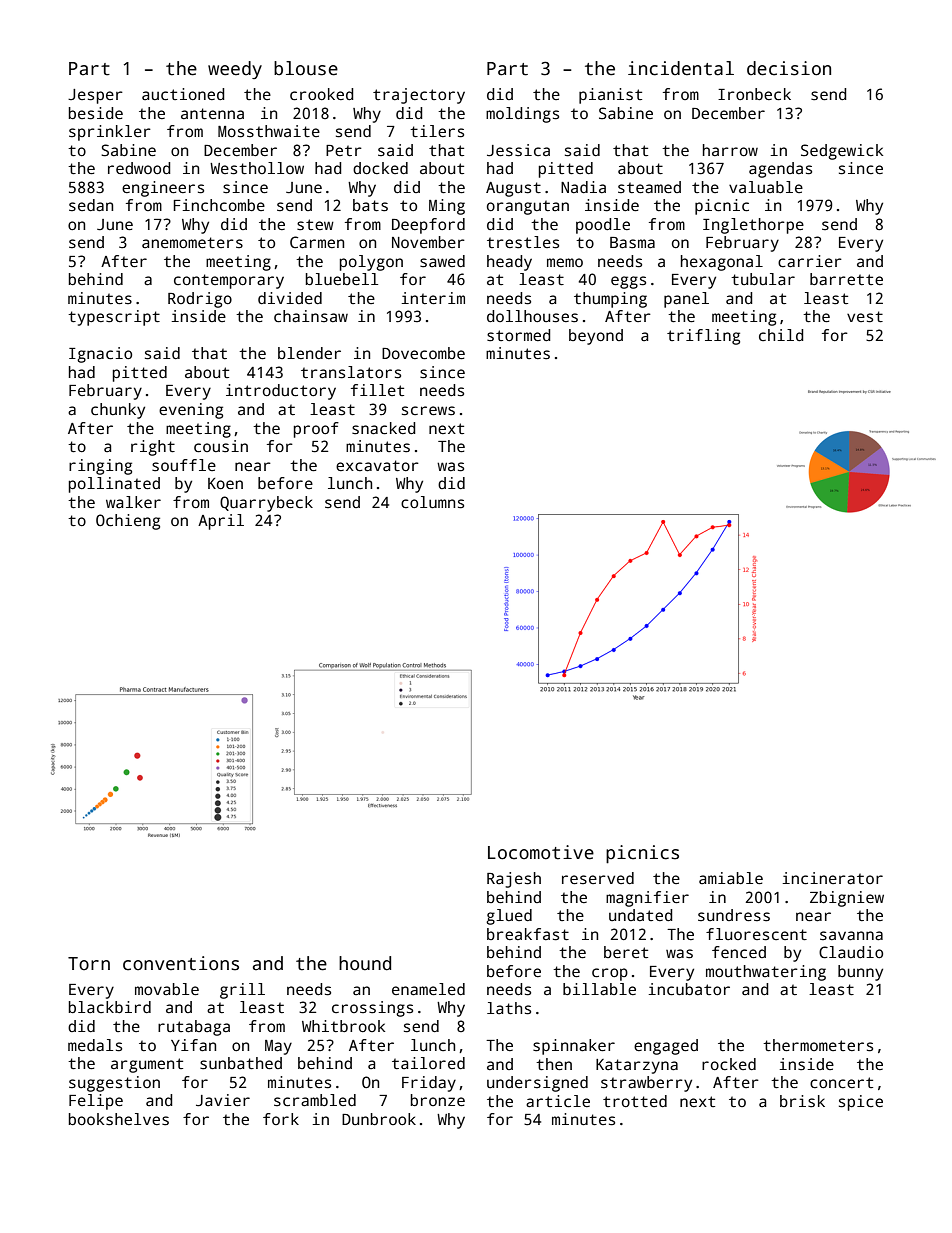  I want to click on barrette, so click(846, 279).
